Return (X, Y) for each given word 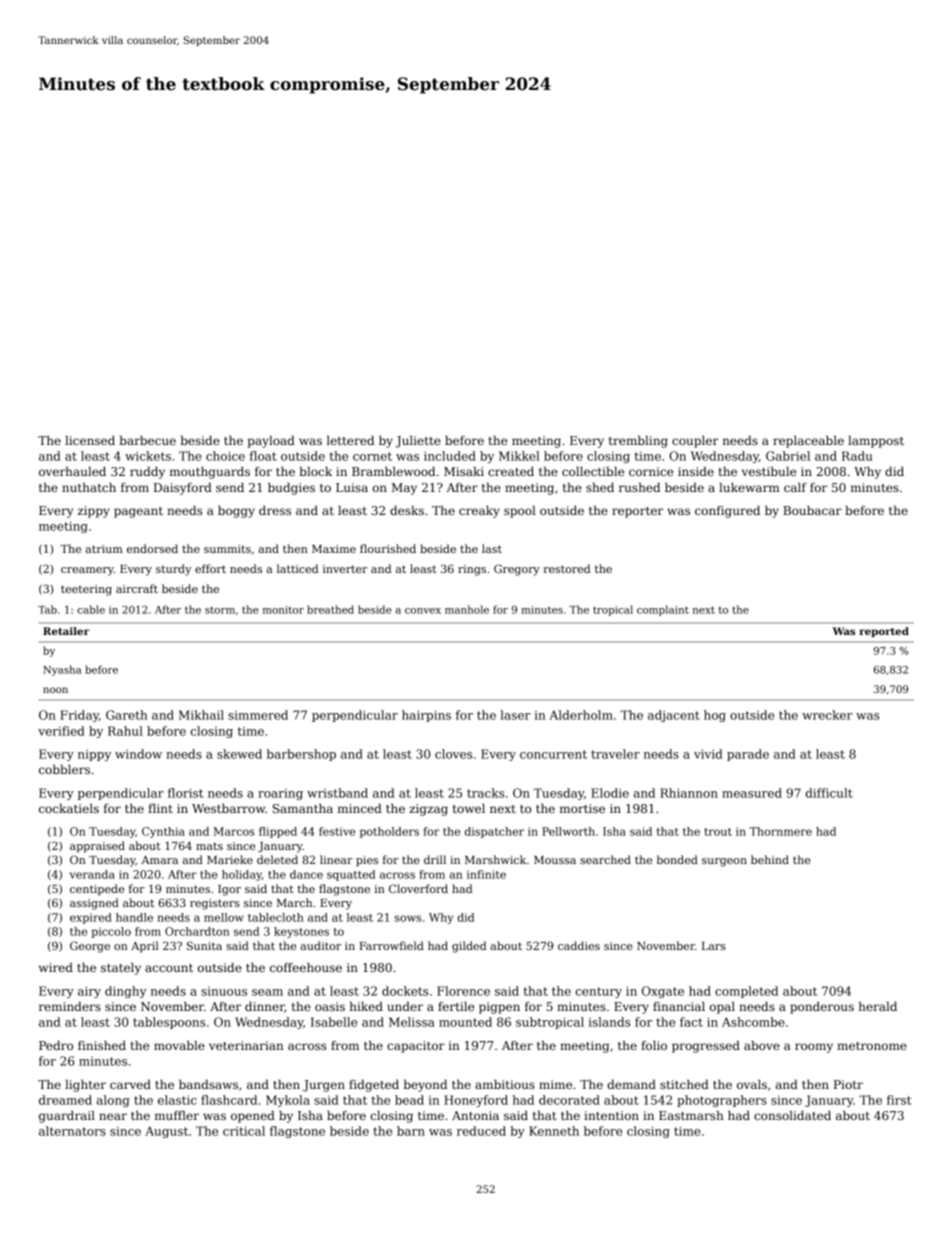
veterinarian (246, 1045)
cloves (453, 754)
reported (884, 632)
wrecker (827, 715)
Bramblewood (393, 471)
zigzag (428, 810)
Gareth (126, 715)
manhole (467, 609)
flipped (278, 832)
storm (220, 610)
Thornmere (781, 831)
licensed (90, 440)
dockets (405, 991)
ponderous (822, 1007)
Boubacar (812, 510)
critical (244, 1131)
